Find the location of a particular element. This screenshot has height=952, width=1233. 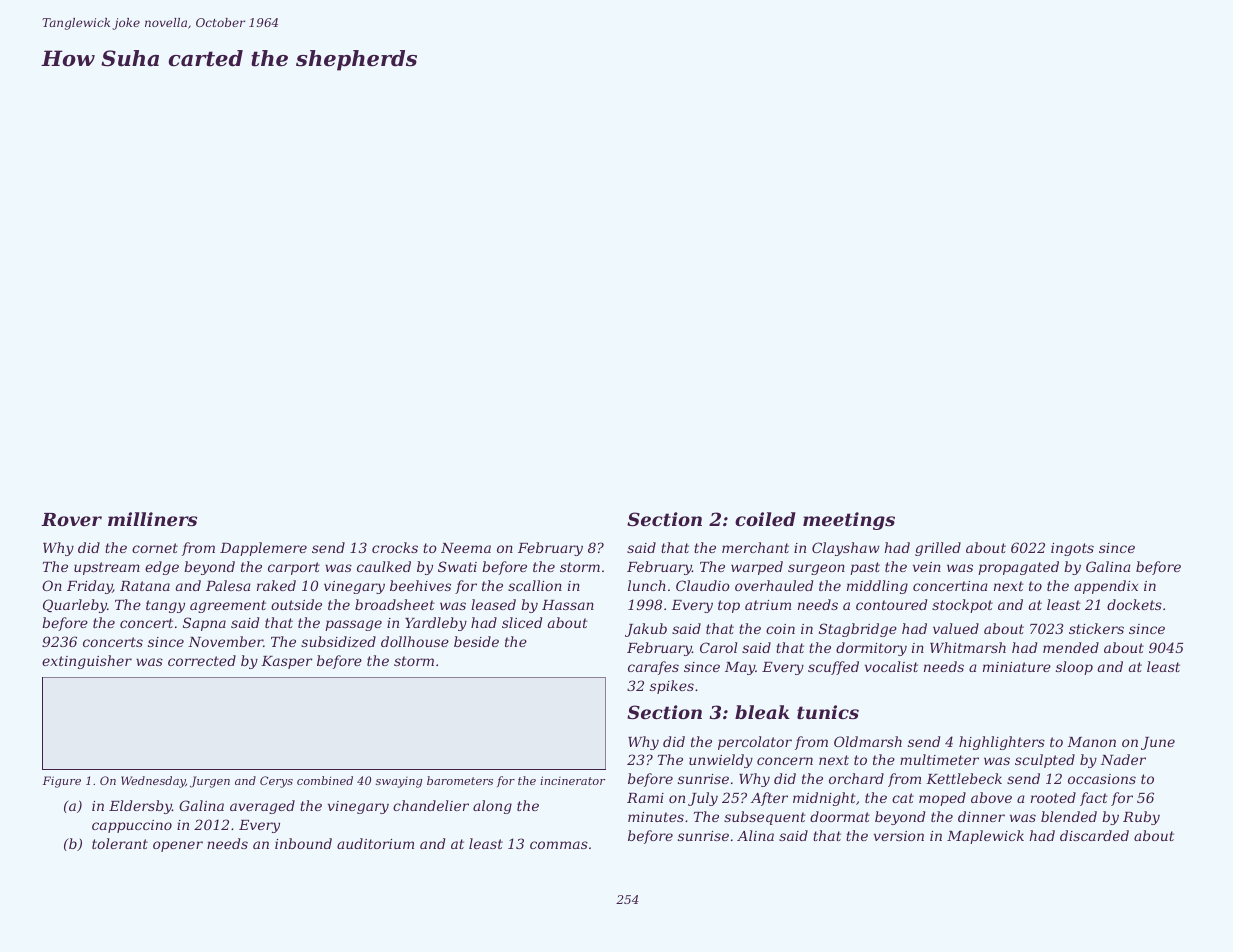

dockets is located at coordinates (1134, 604).
